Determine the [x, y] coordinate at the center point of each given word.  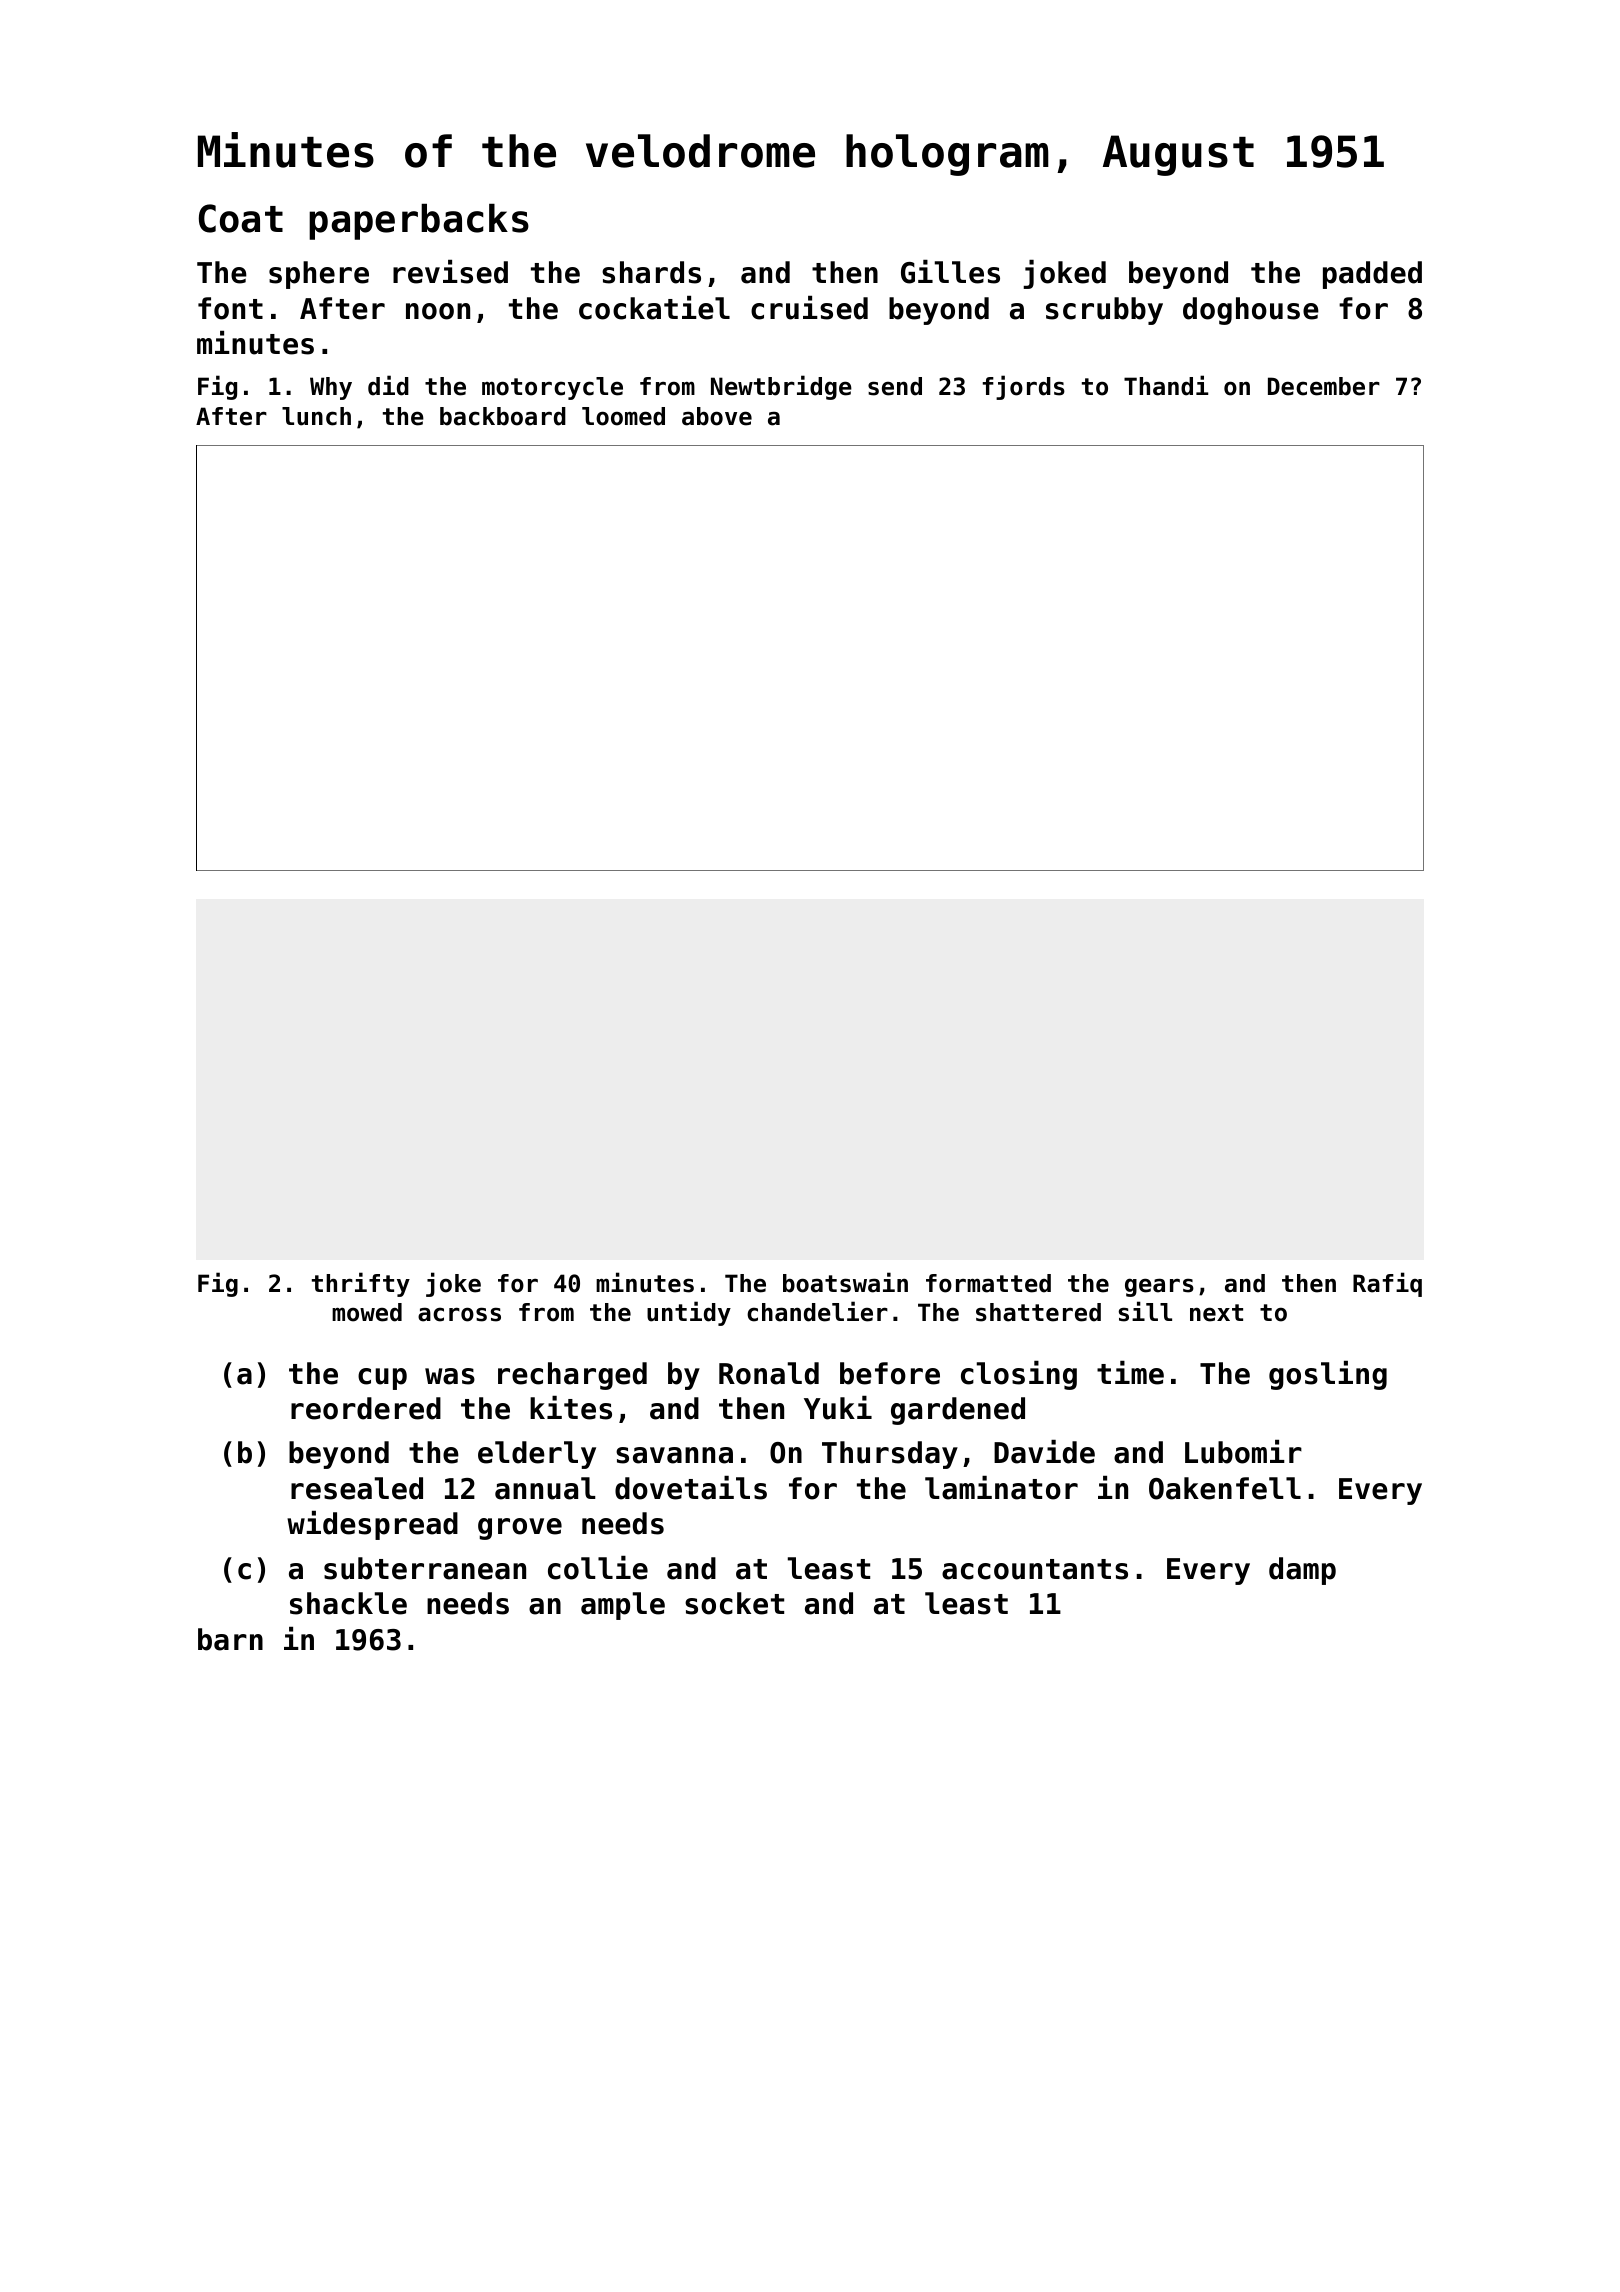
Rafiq [1387, 1284]
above [717, 416]
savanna [674, 1455]
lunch [316, 416]
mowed [367, 1312]
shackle [348, 1603]
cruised [809, 308]
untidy [689, 1313]
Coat [241, 218]
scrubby [1104, 311]
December [1324, 386]
